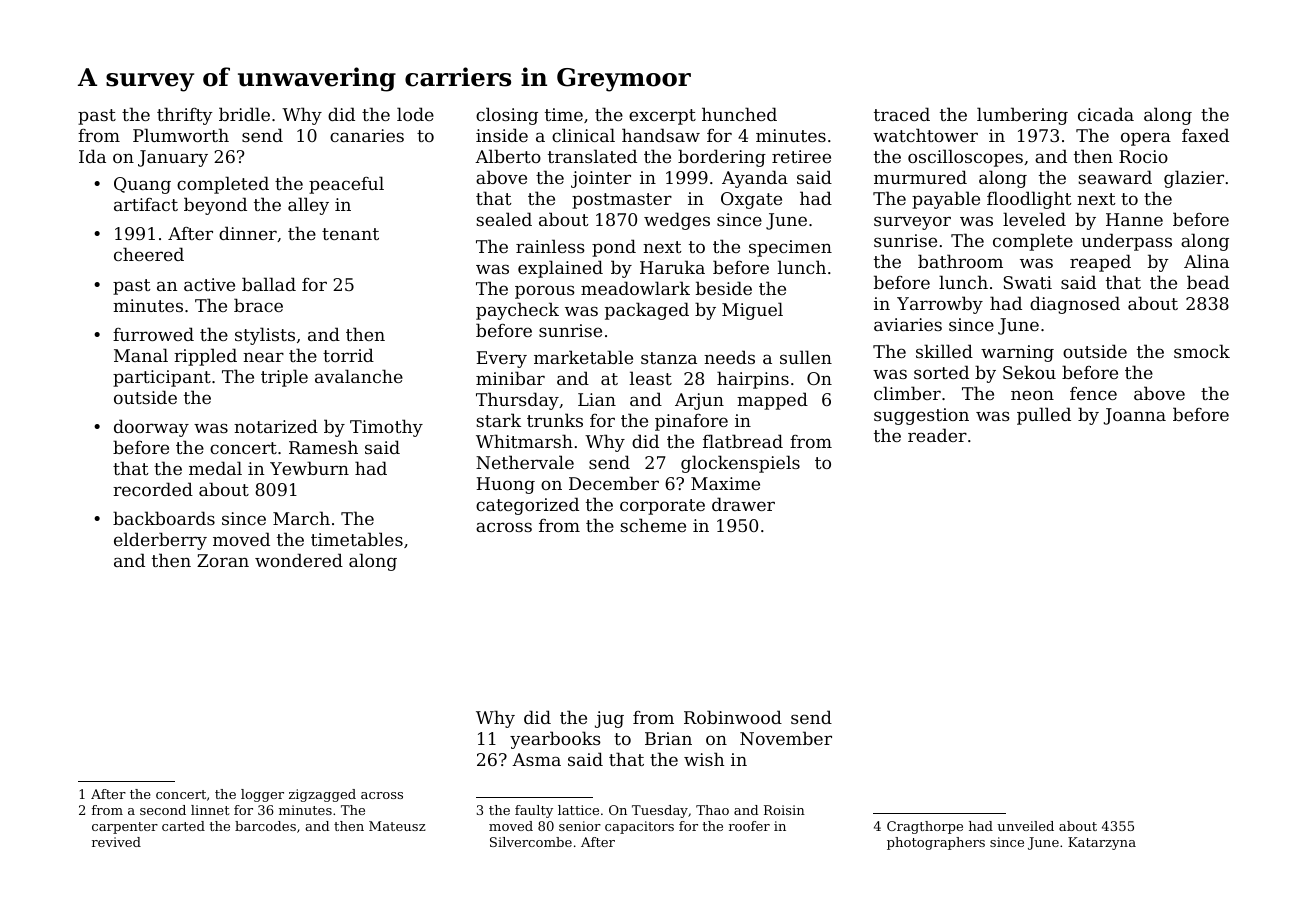 The image size is (1308, 924). Describe the element at coordinates (92, 156) in the screenshot. I see `Ida` at that location.
